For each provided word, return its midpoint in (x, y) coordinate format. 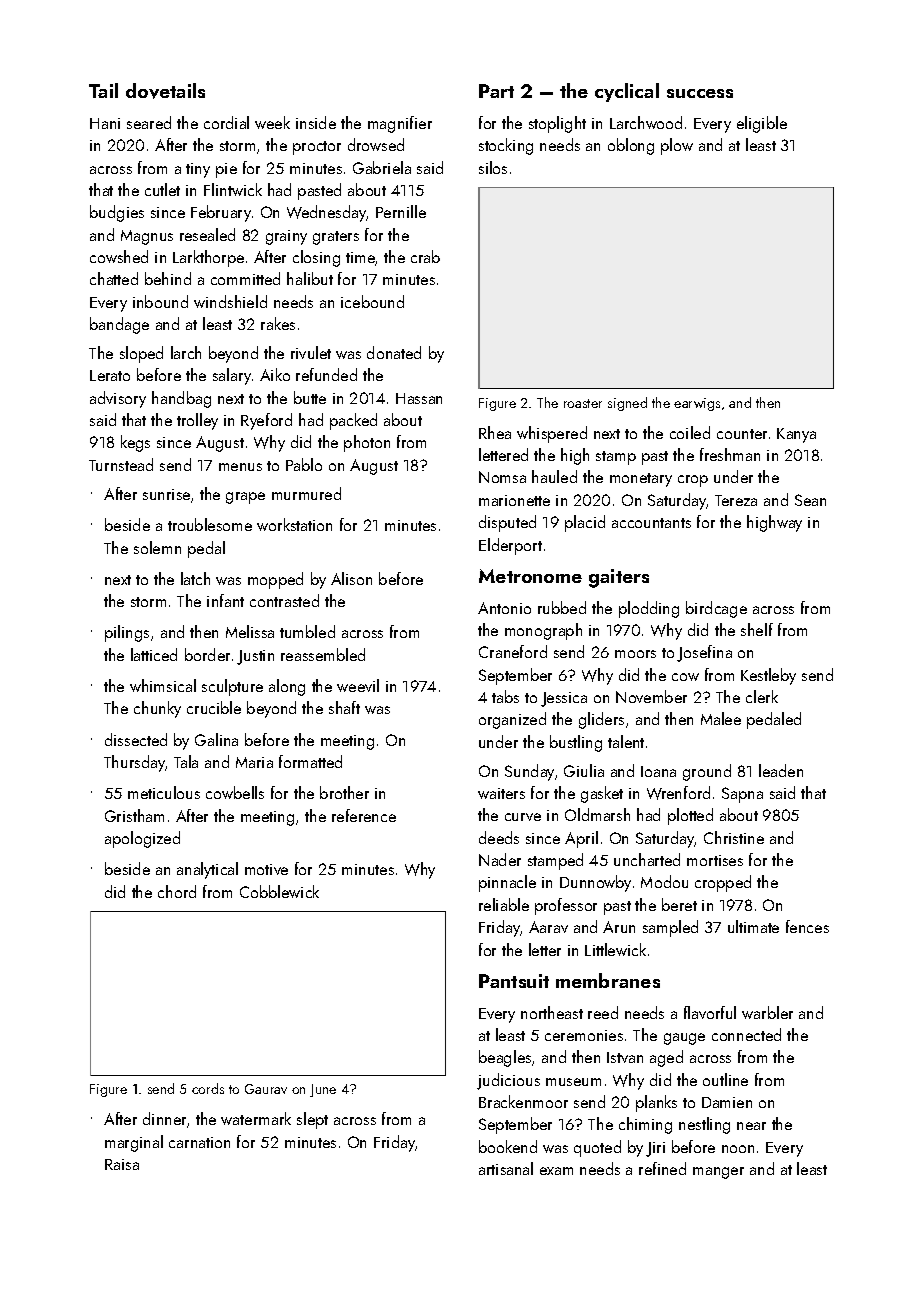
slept (312, 1120)
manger (718, 1173)
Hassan (419, 398)
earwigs (697, 404)
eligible (762, 124)
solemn (157, 547)
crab (425, 256)
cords (208, 1088)
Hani (105, 123)
